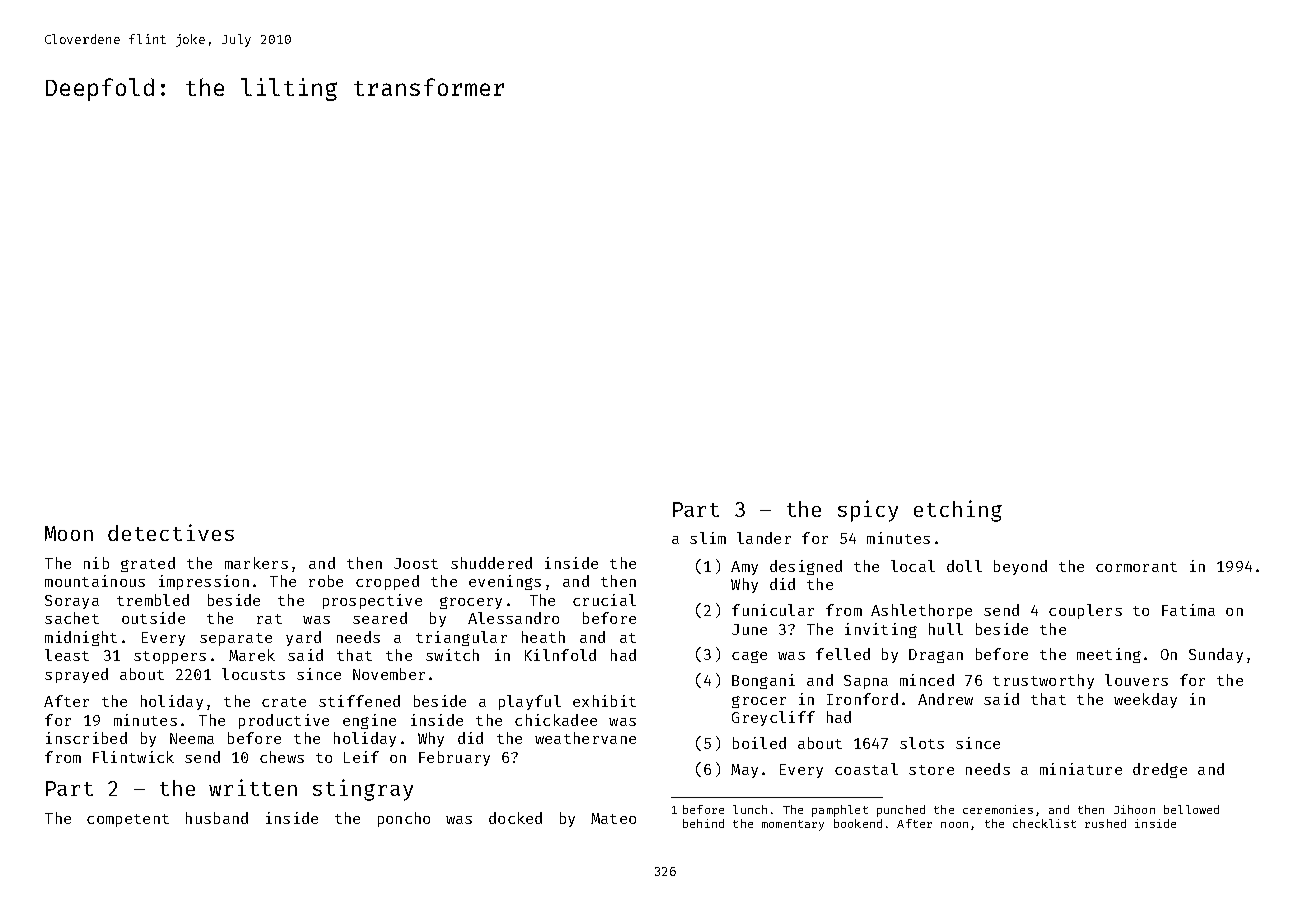 This screenshot has width=1308, height=924. Describe the element at coordinates (81, 638) in the screenshot. I see `midnight` at that location.
